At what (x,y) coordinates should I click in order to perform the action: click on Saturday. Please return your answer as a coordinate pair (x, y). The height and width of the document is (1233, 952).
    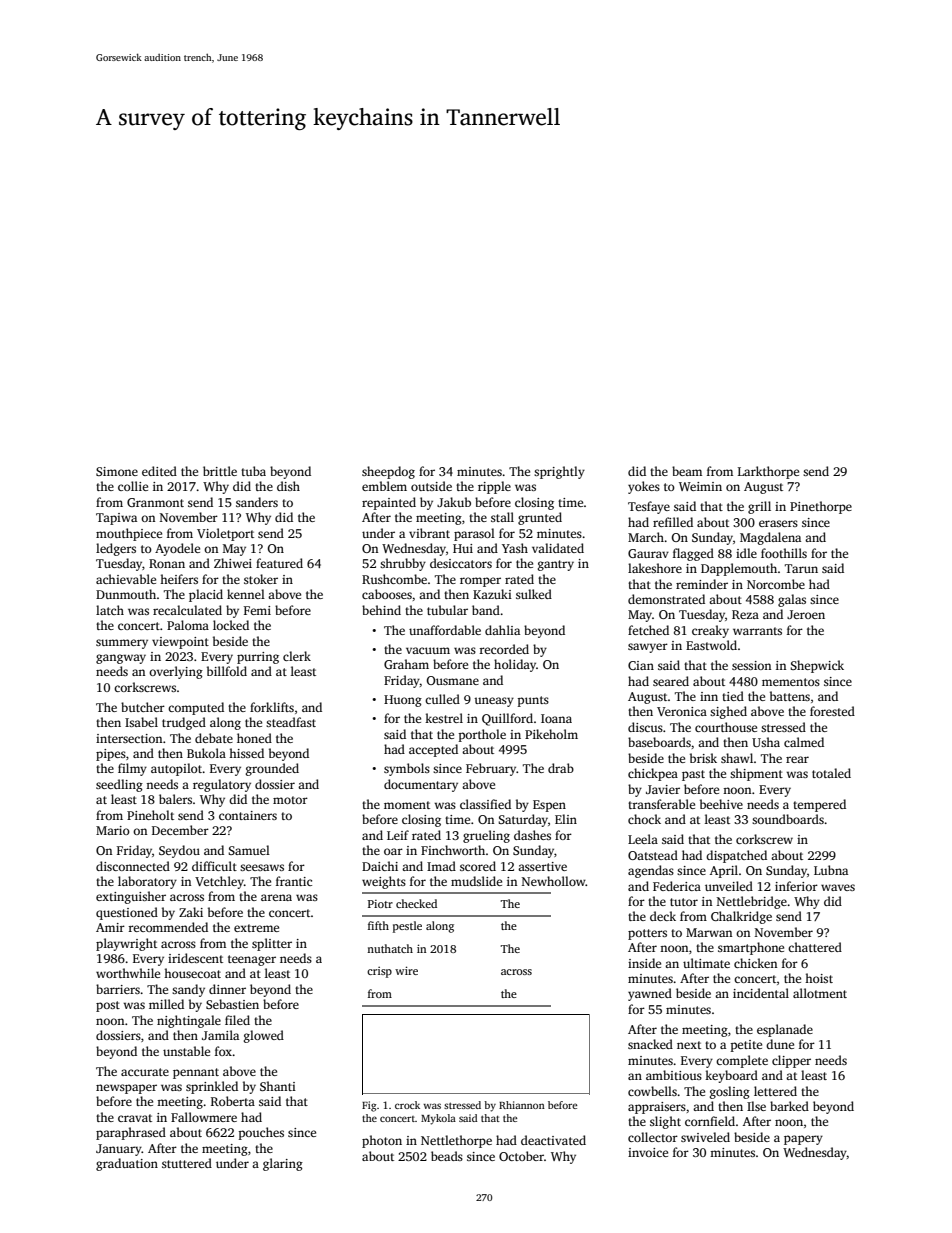
    Looking at the image, I should click on (523, 820).
